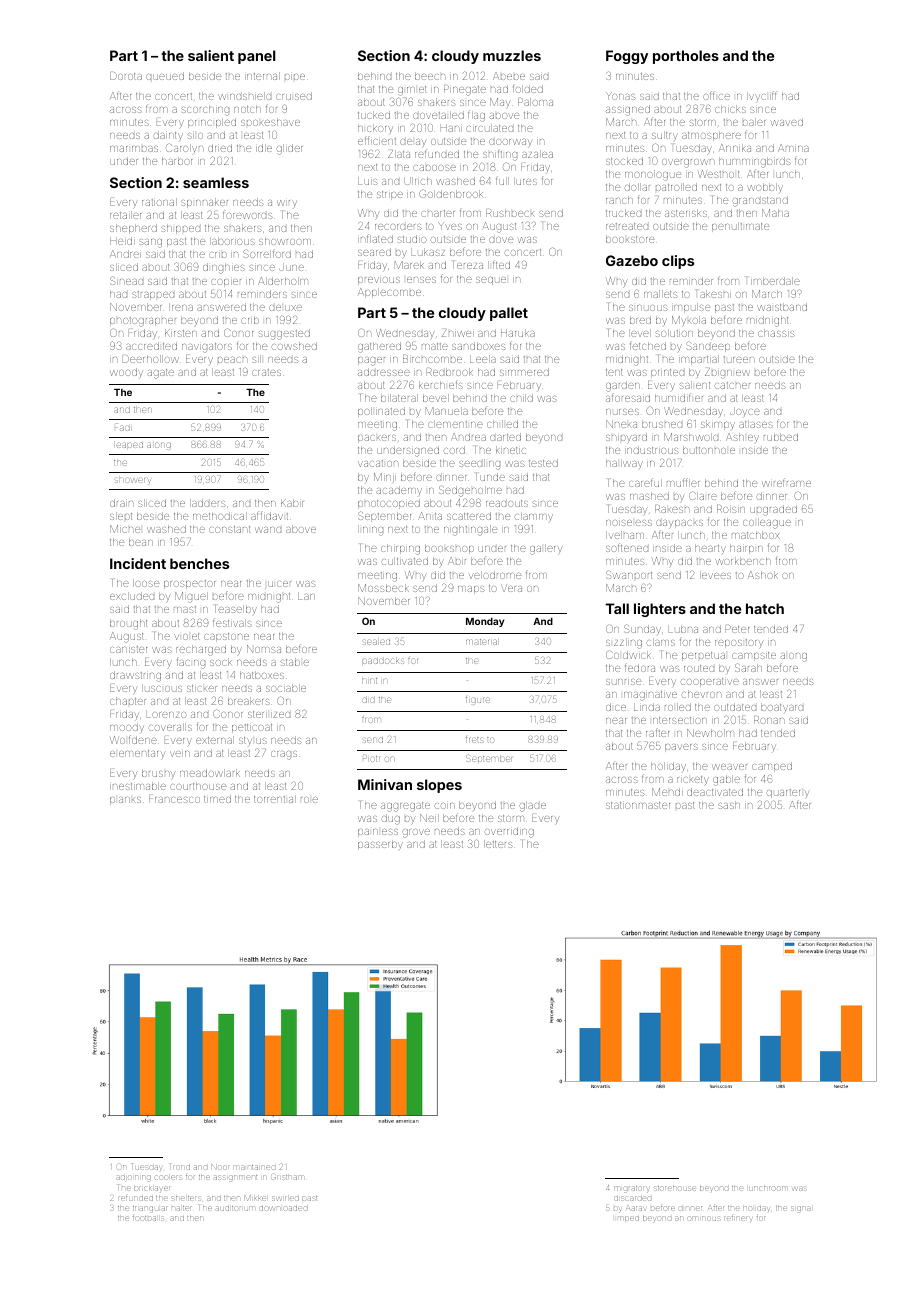 The height and width of the screenshot is (1308, 924). What do you see at coordinates (381, 412) in the screenshot?
I see `pollinated` at bounding box center [381, 412].
